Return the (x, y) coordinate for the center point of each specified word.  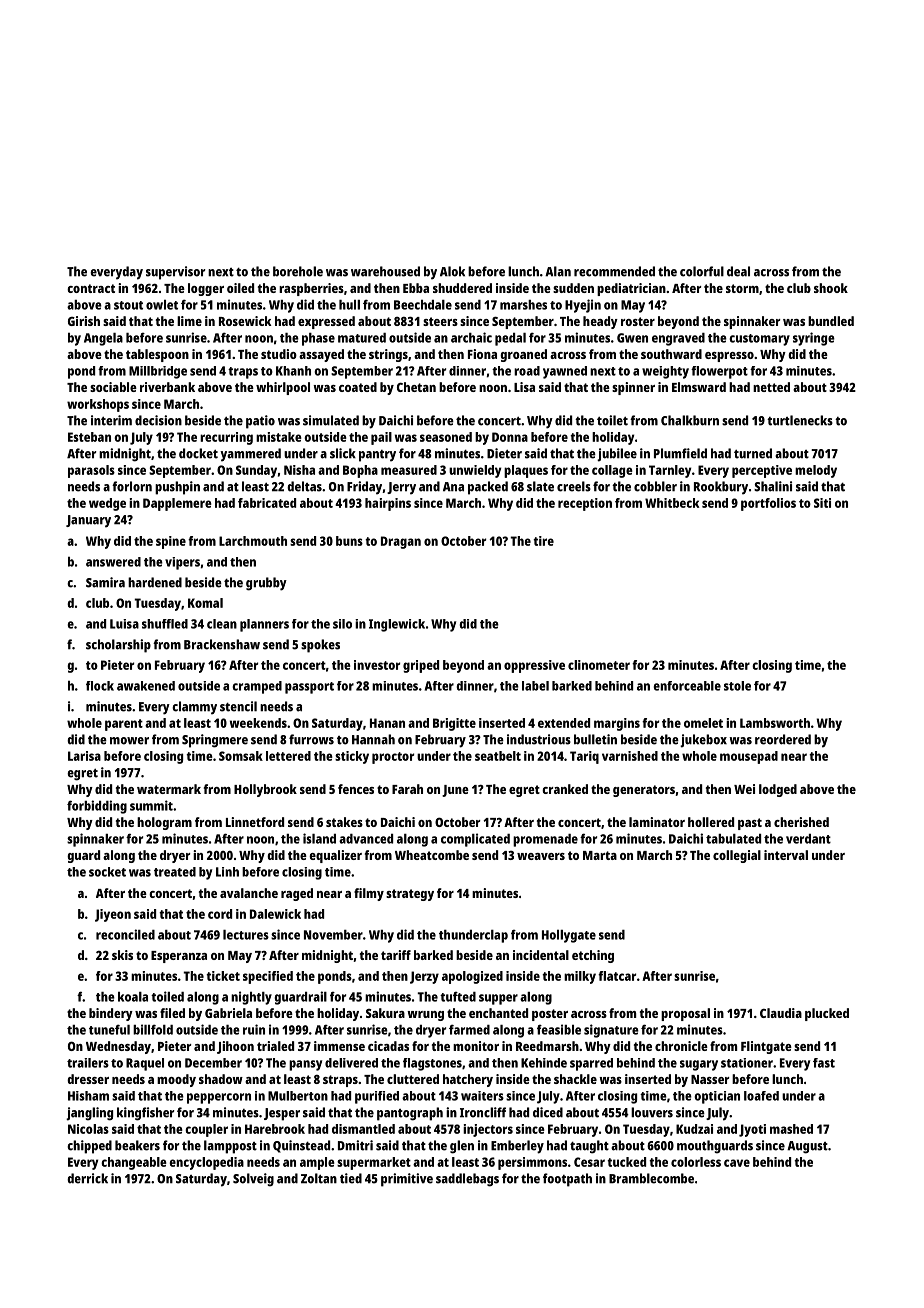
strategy (410, 895)
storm (742, 288)
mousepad (749, 757)
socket (107, 872)
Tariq (584, 757)
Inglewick (397, 625)
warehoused (385, 271)
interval (786, 855)
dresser (88, 1079)
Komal (205, 603)
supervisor (175, 273)
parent (124, 725)
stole (737, 686)
